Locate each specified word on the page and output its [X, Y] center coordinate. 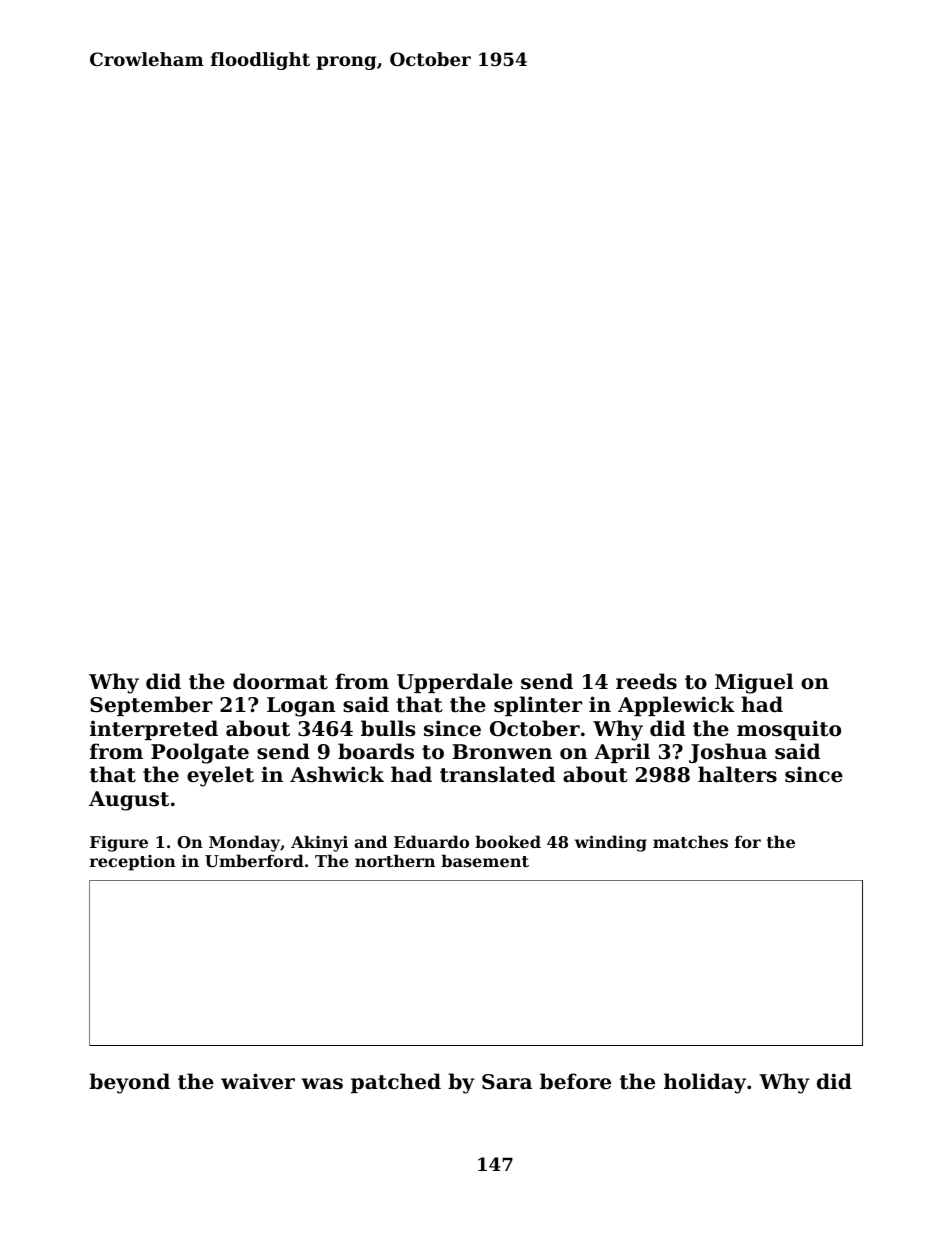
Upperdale [455, 683]
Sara [507, 1082]
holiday [705, 1083]
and [370, 841]
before [575, 1081]
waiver [258, 1081]
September [151, 706]
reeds [646, 681]
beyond [129, 1083]
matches [690, 841]
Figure [119, 844]
